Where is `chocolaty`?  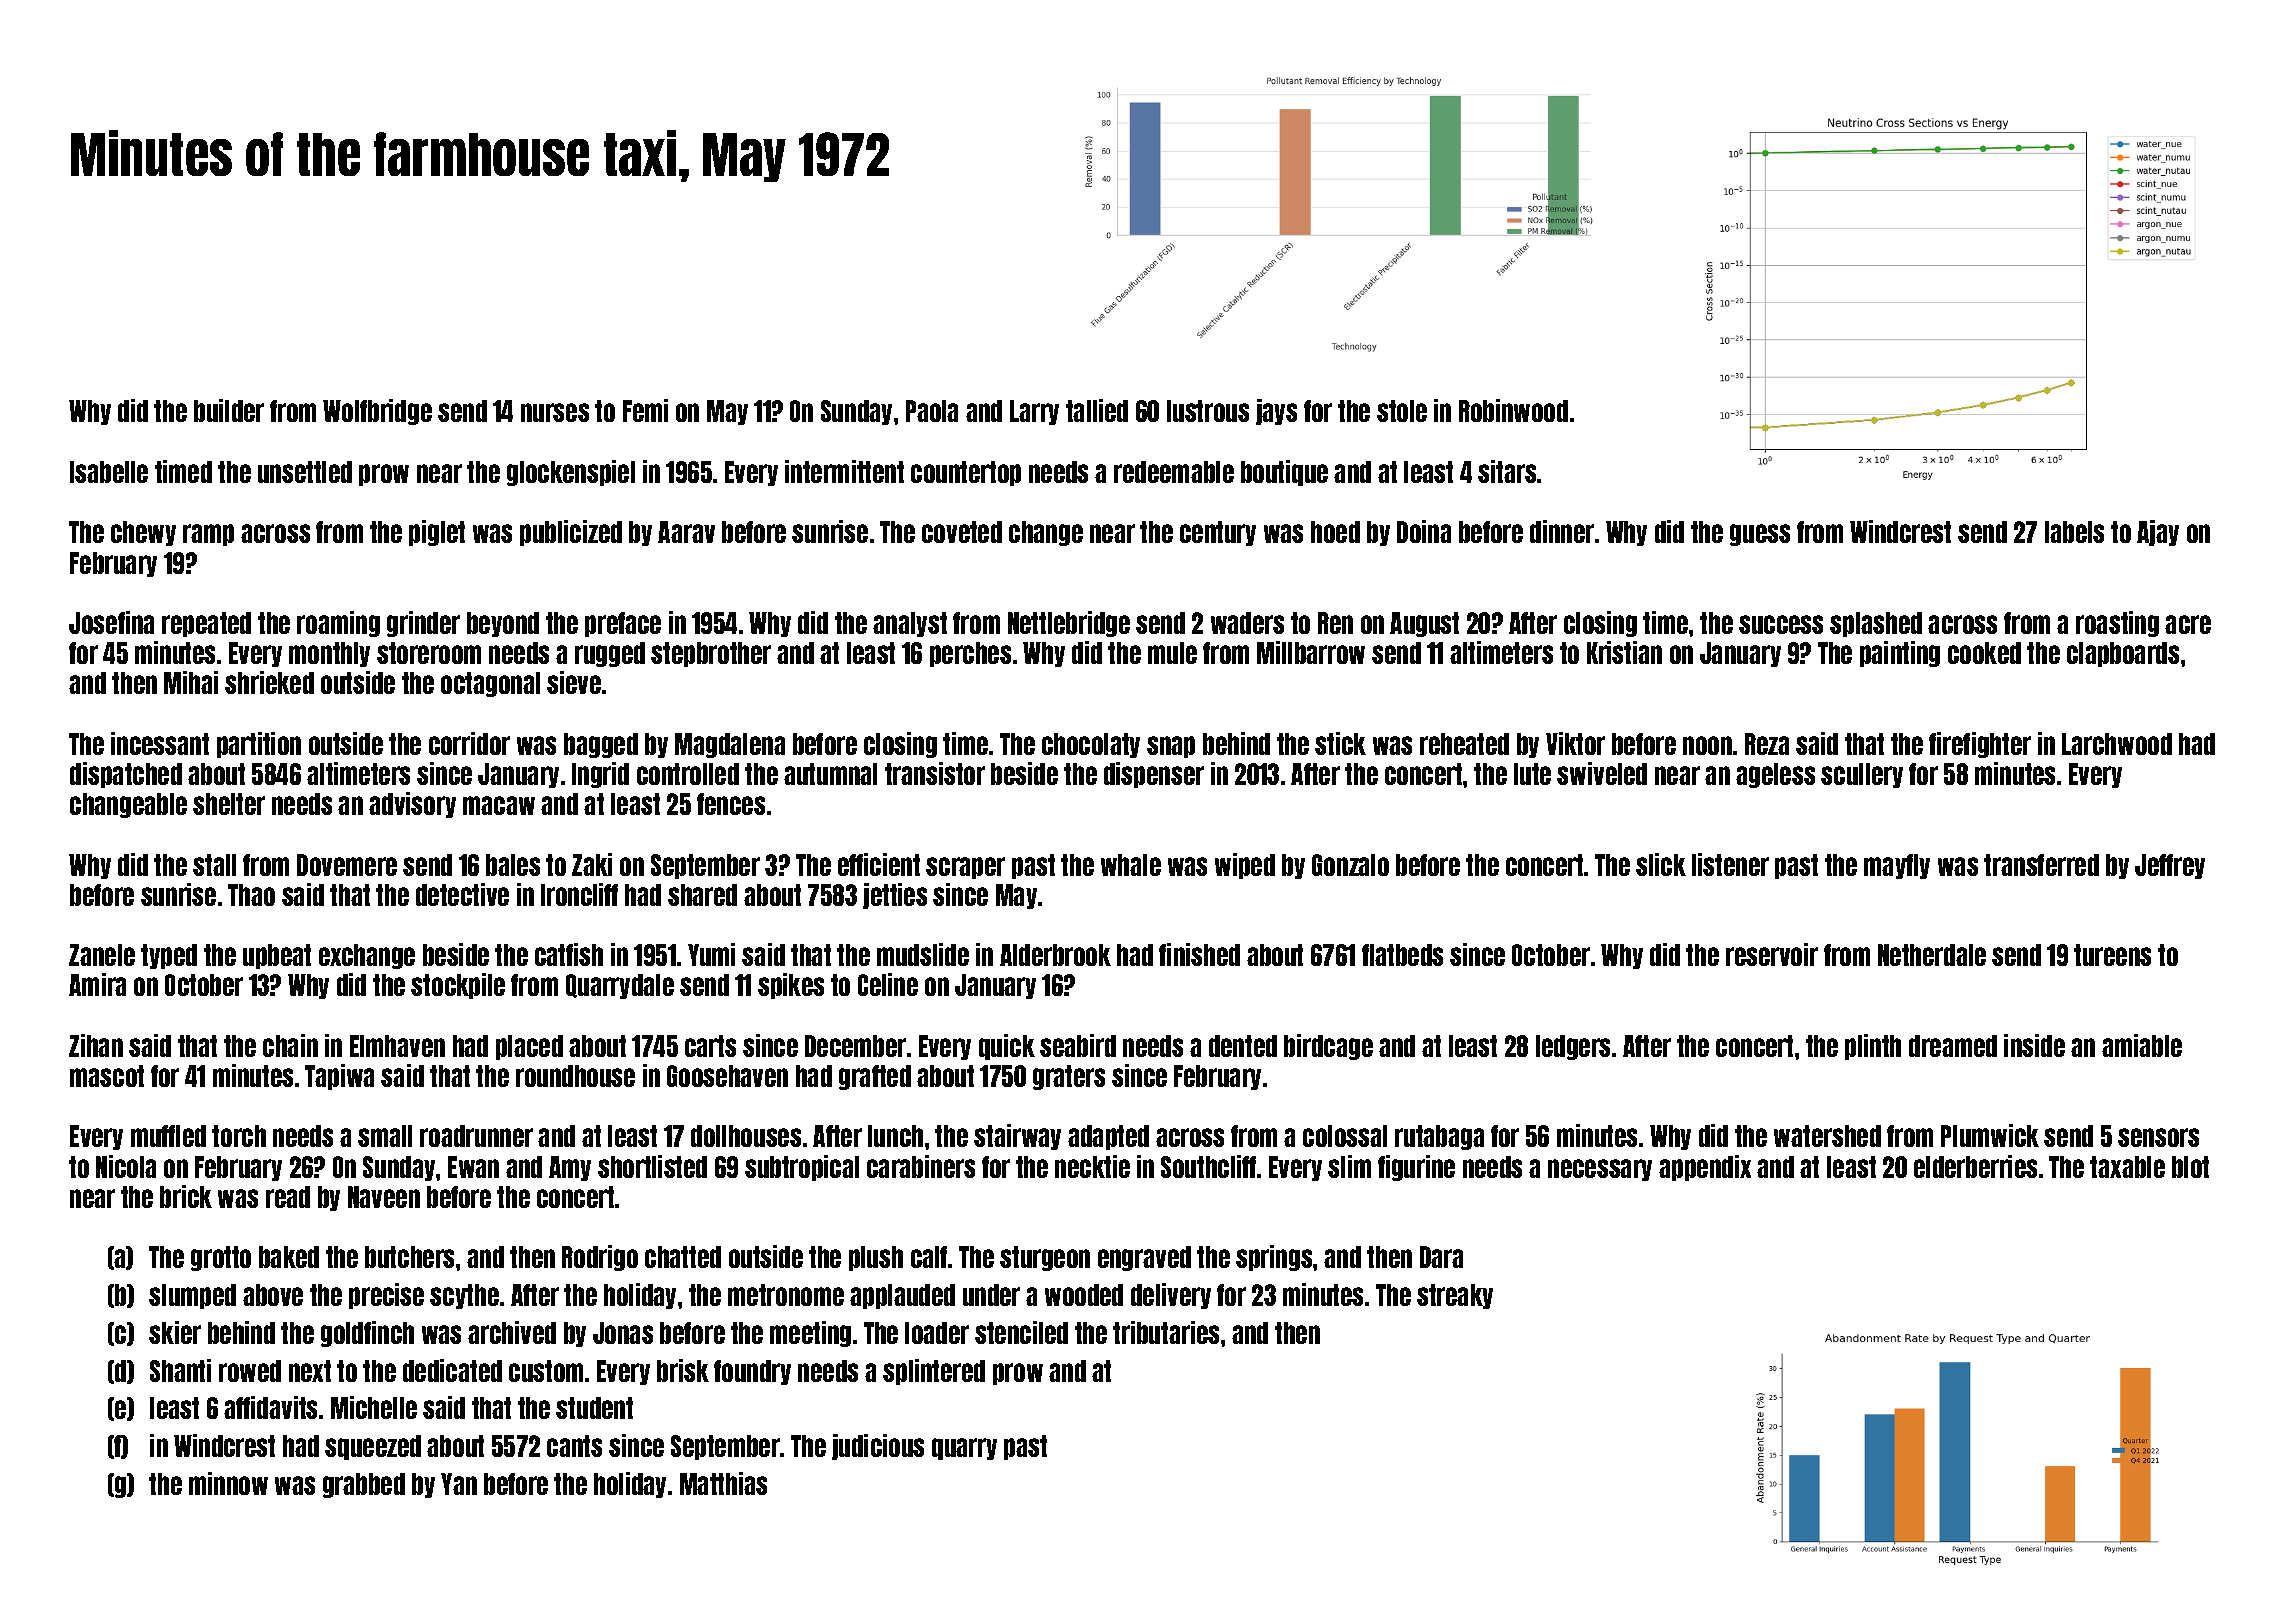
chocolaty is located at coordinates (1091, 745).
